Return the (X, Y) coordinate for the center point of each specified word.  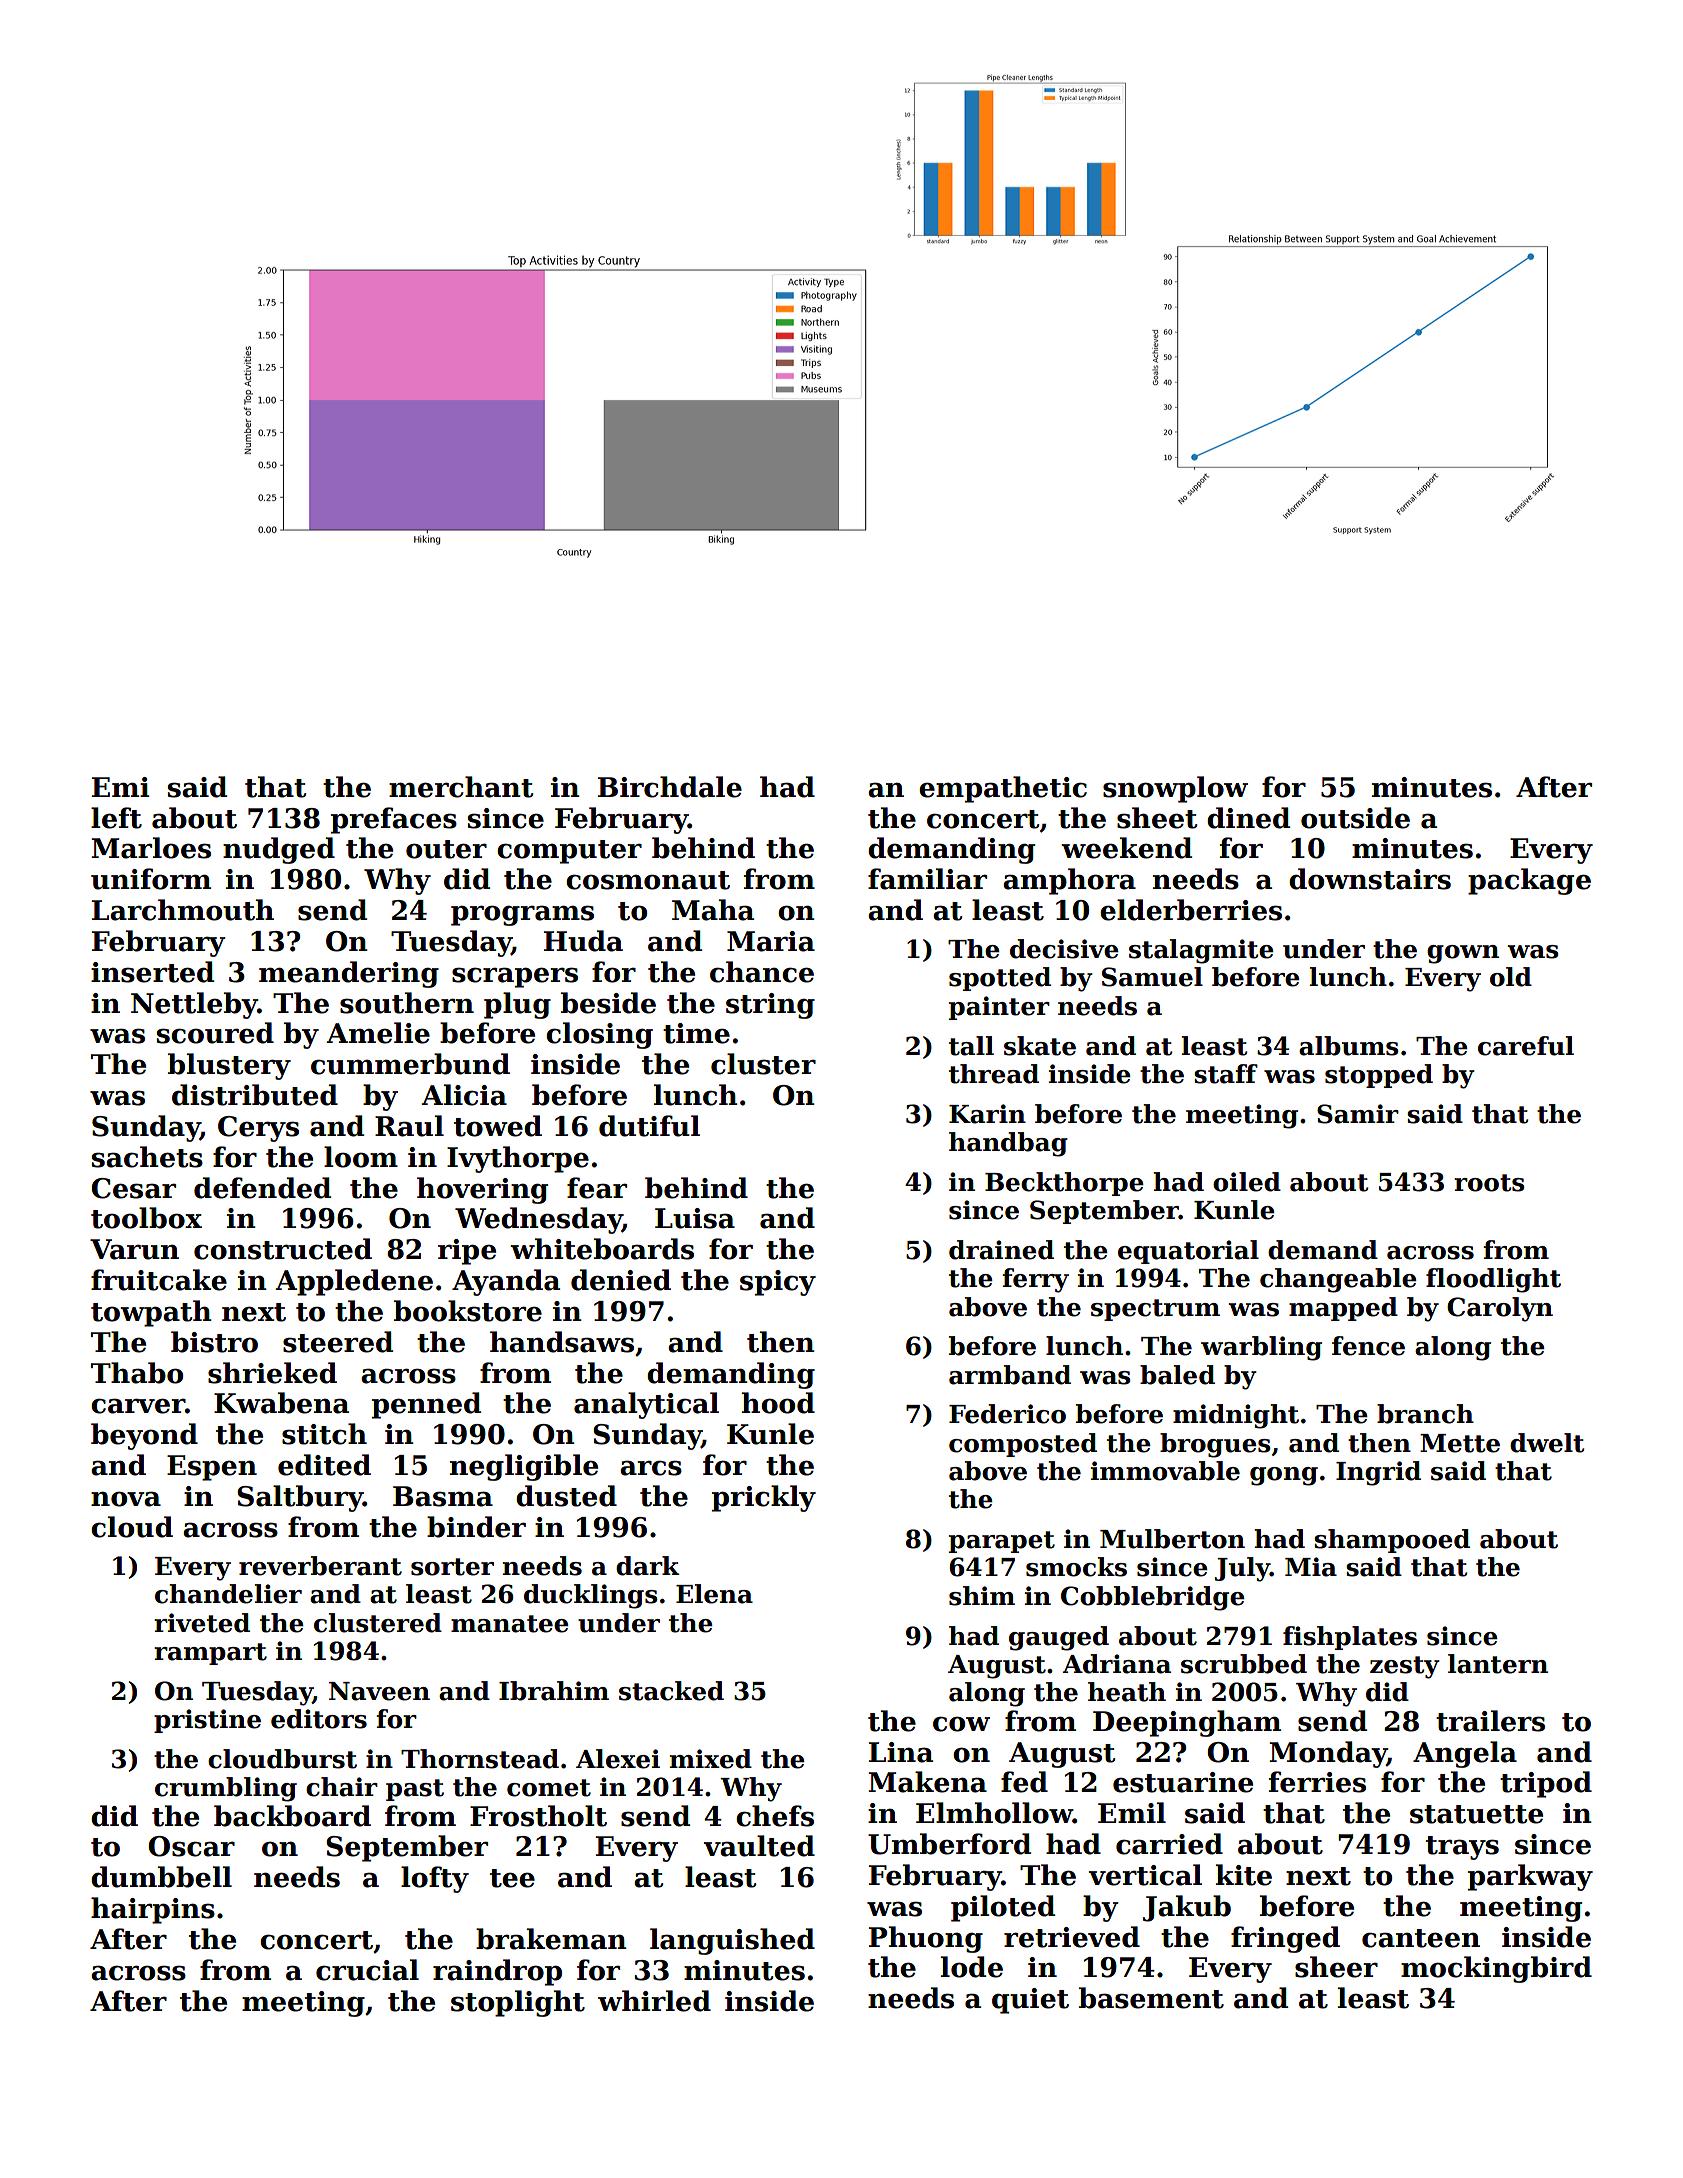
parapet (1002, 1542)
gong (1284, 1476)
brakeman (551, 1939)
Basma (443, 1496)
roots (1489, 1183)
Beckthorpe (1064, 1184)
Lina (901, 1752)
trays (1462, 1848)
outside (1355, 818)
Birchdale (670, 787)
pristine (207, 1721)
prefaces (394, 820)
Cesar (133, 1188)
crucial (367, 1970)
